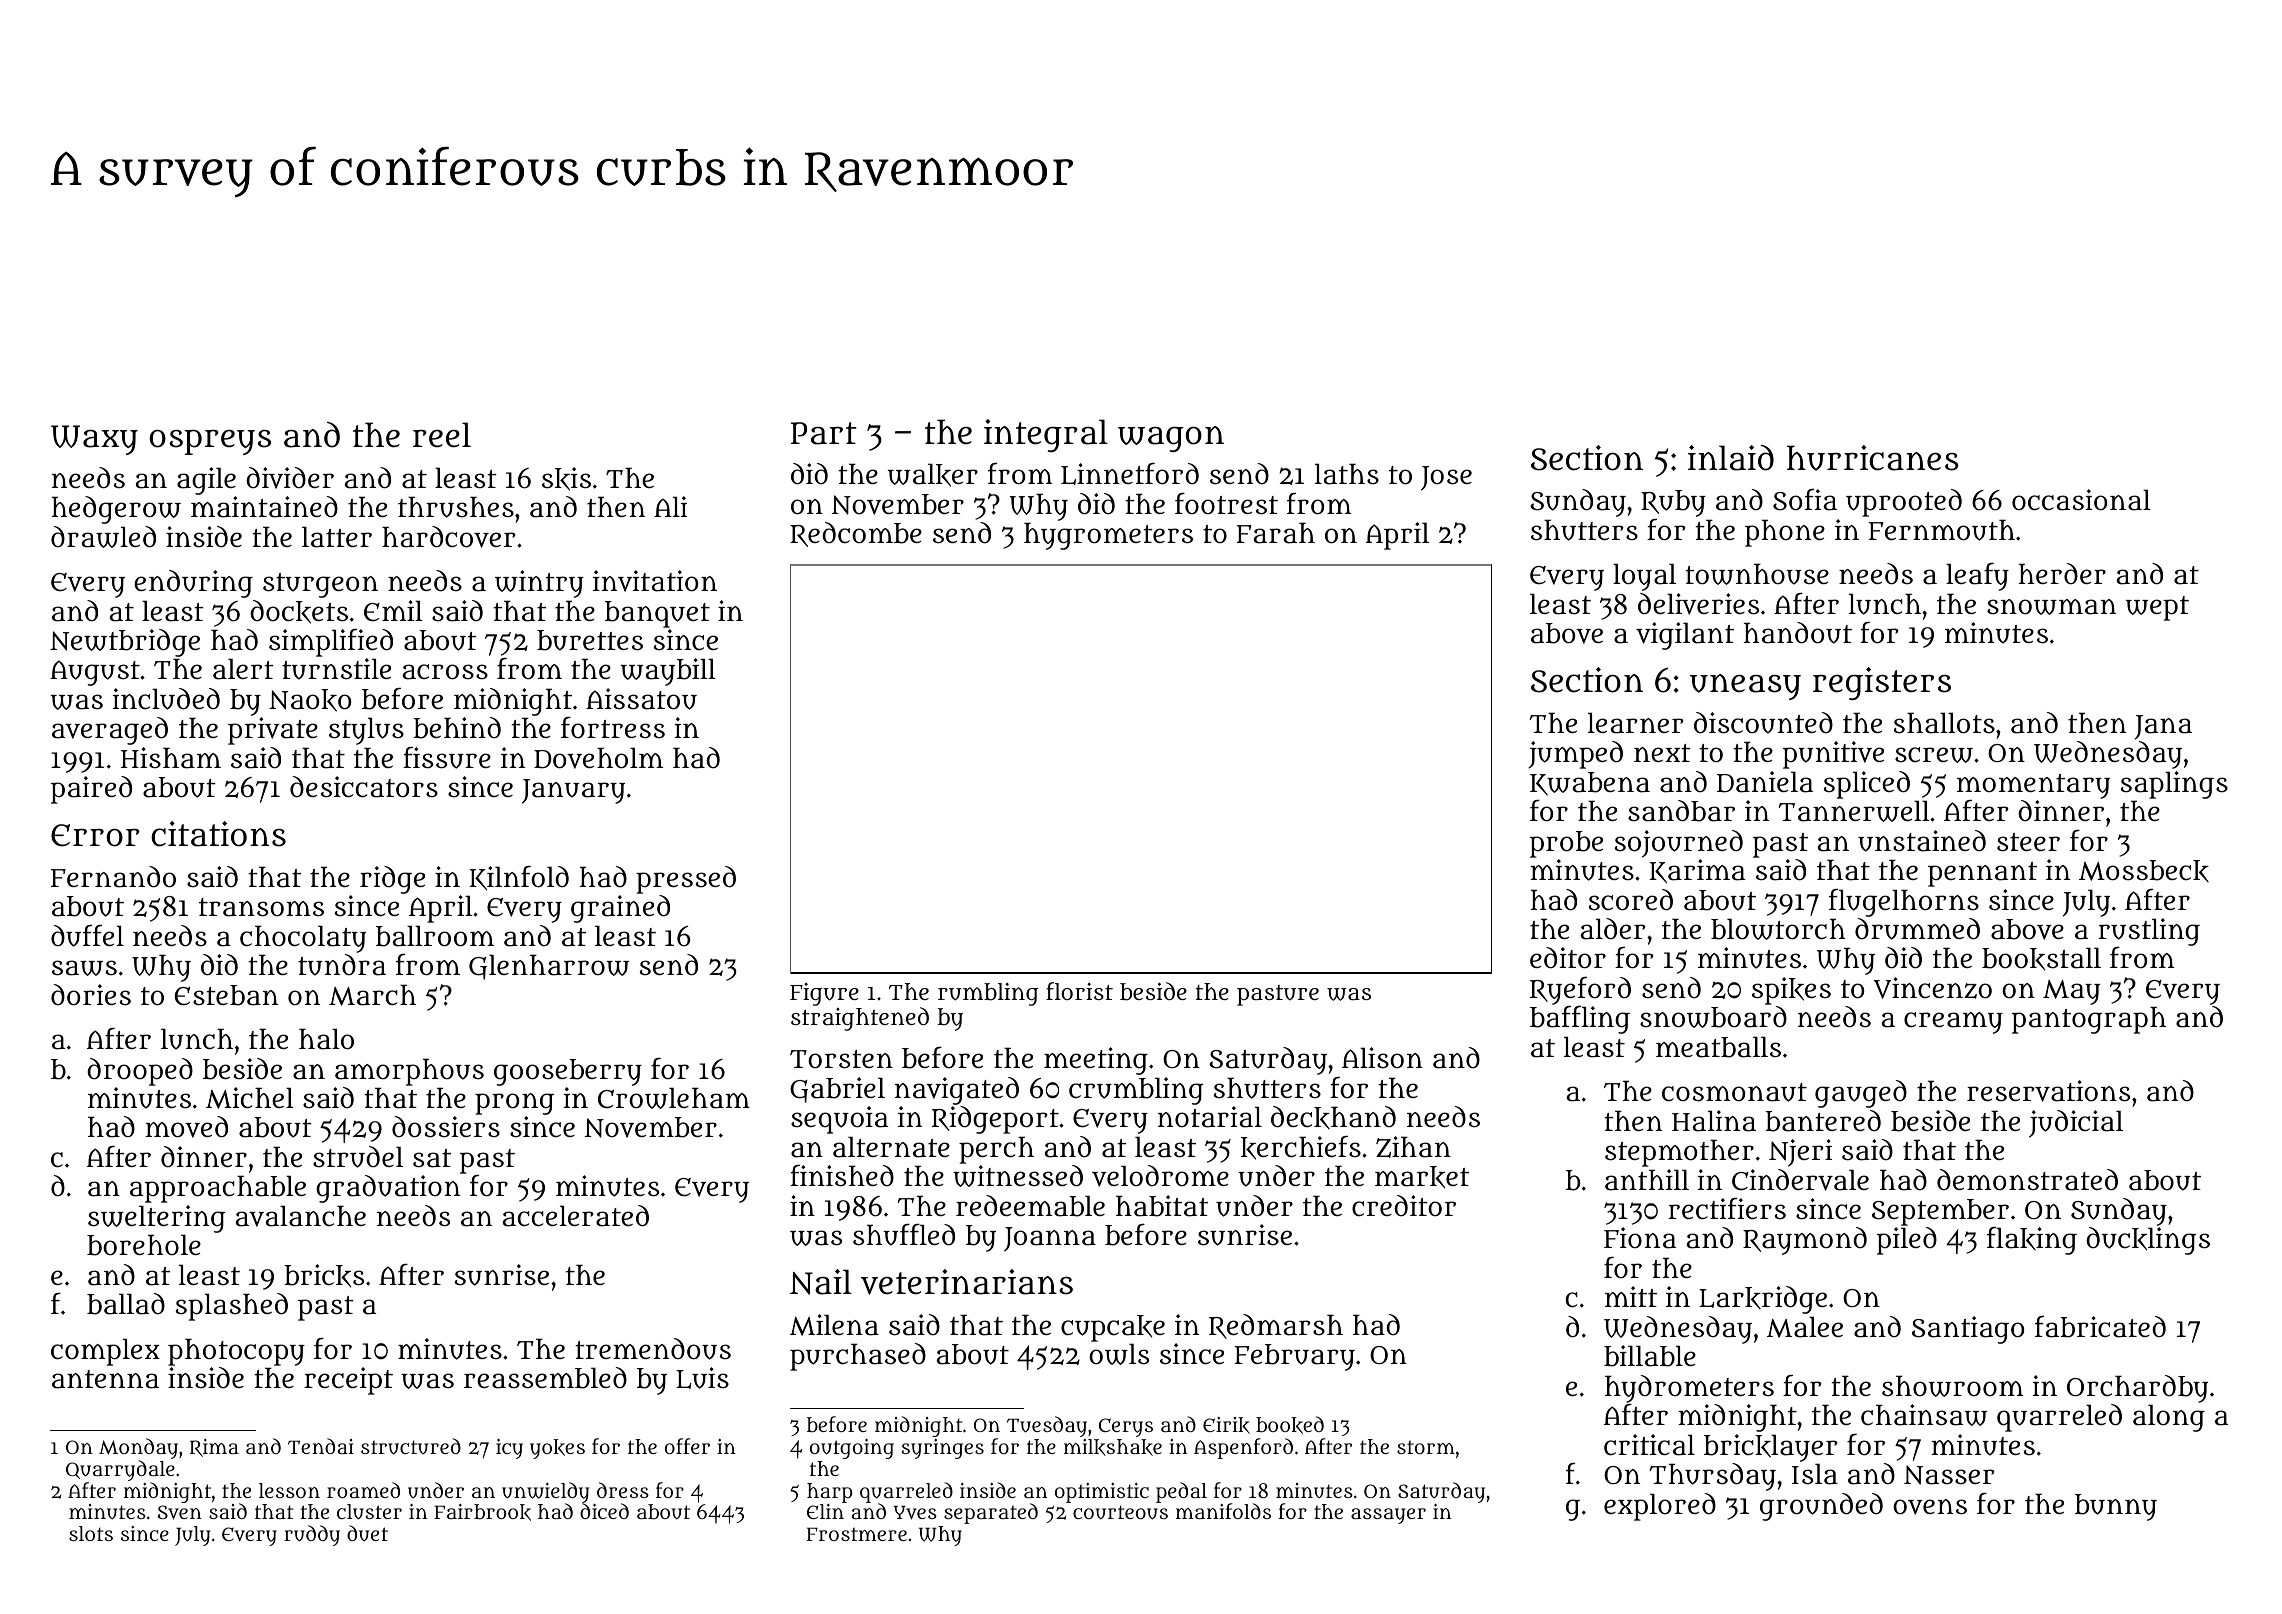 Image resolution: width=2282 pixels, height=1614 pixels. Describe the element at coordinates (1382, 1057) in the document. I see `Alison` at that location.
